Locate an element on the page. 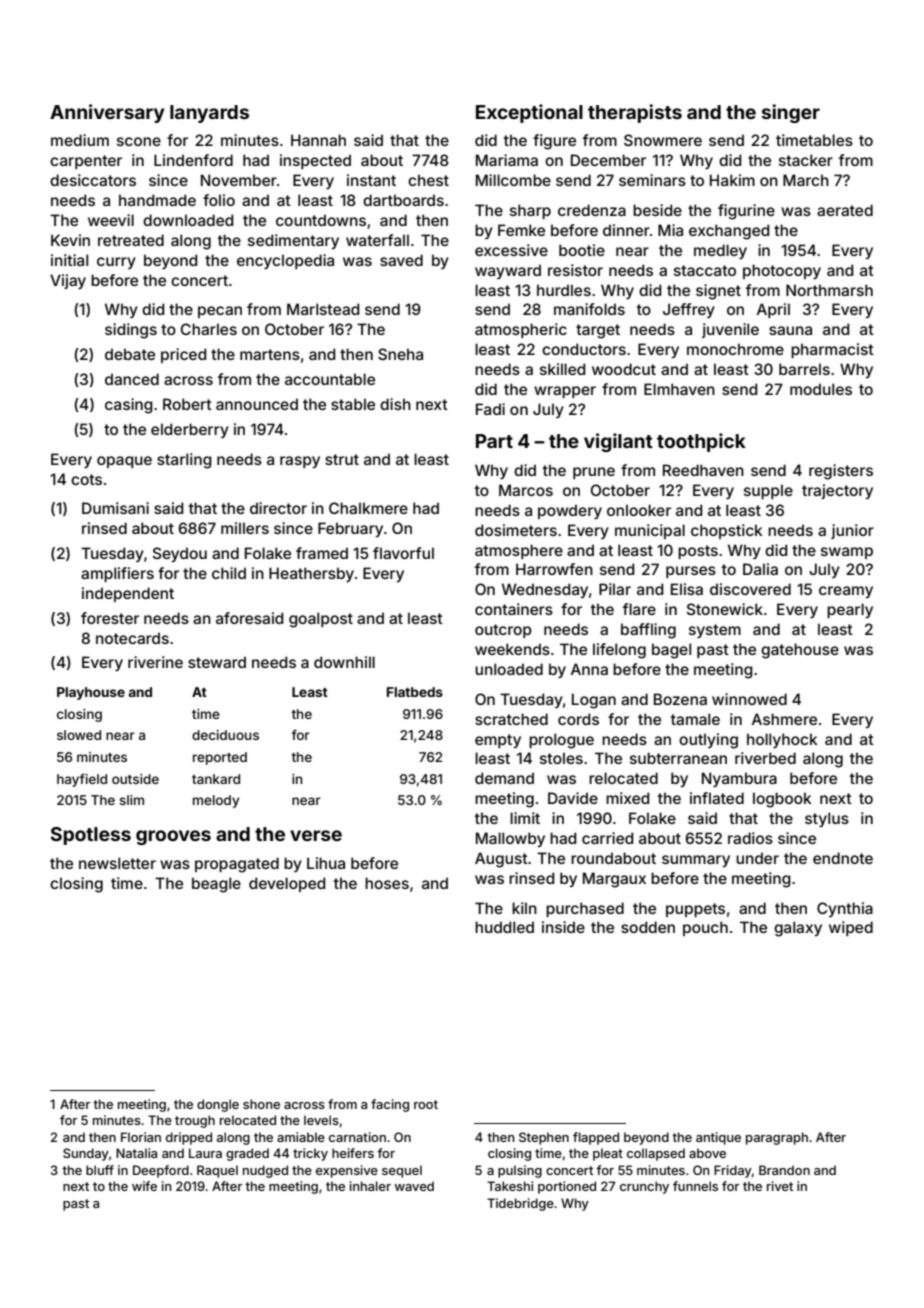 The height and width of the image is (1308, 924). Davide is located at coordinates (573, 798).
